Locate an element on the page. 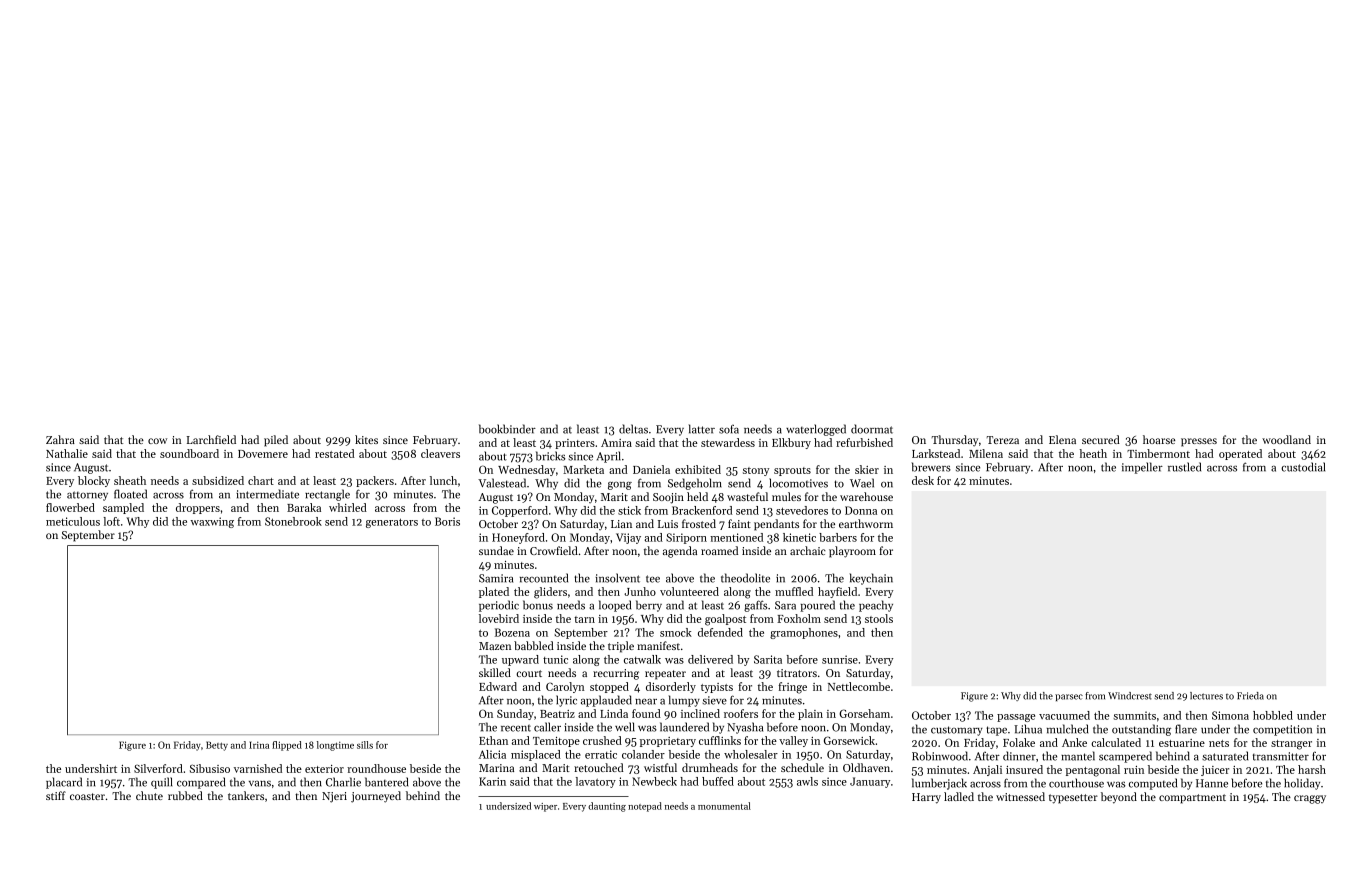 The height and width of the page is (887, 1372). Larchfield is located at coordinates (211, 439).
